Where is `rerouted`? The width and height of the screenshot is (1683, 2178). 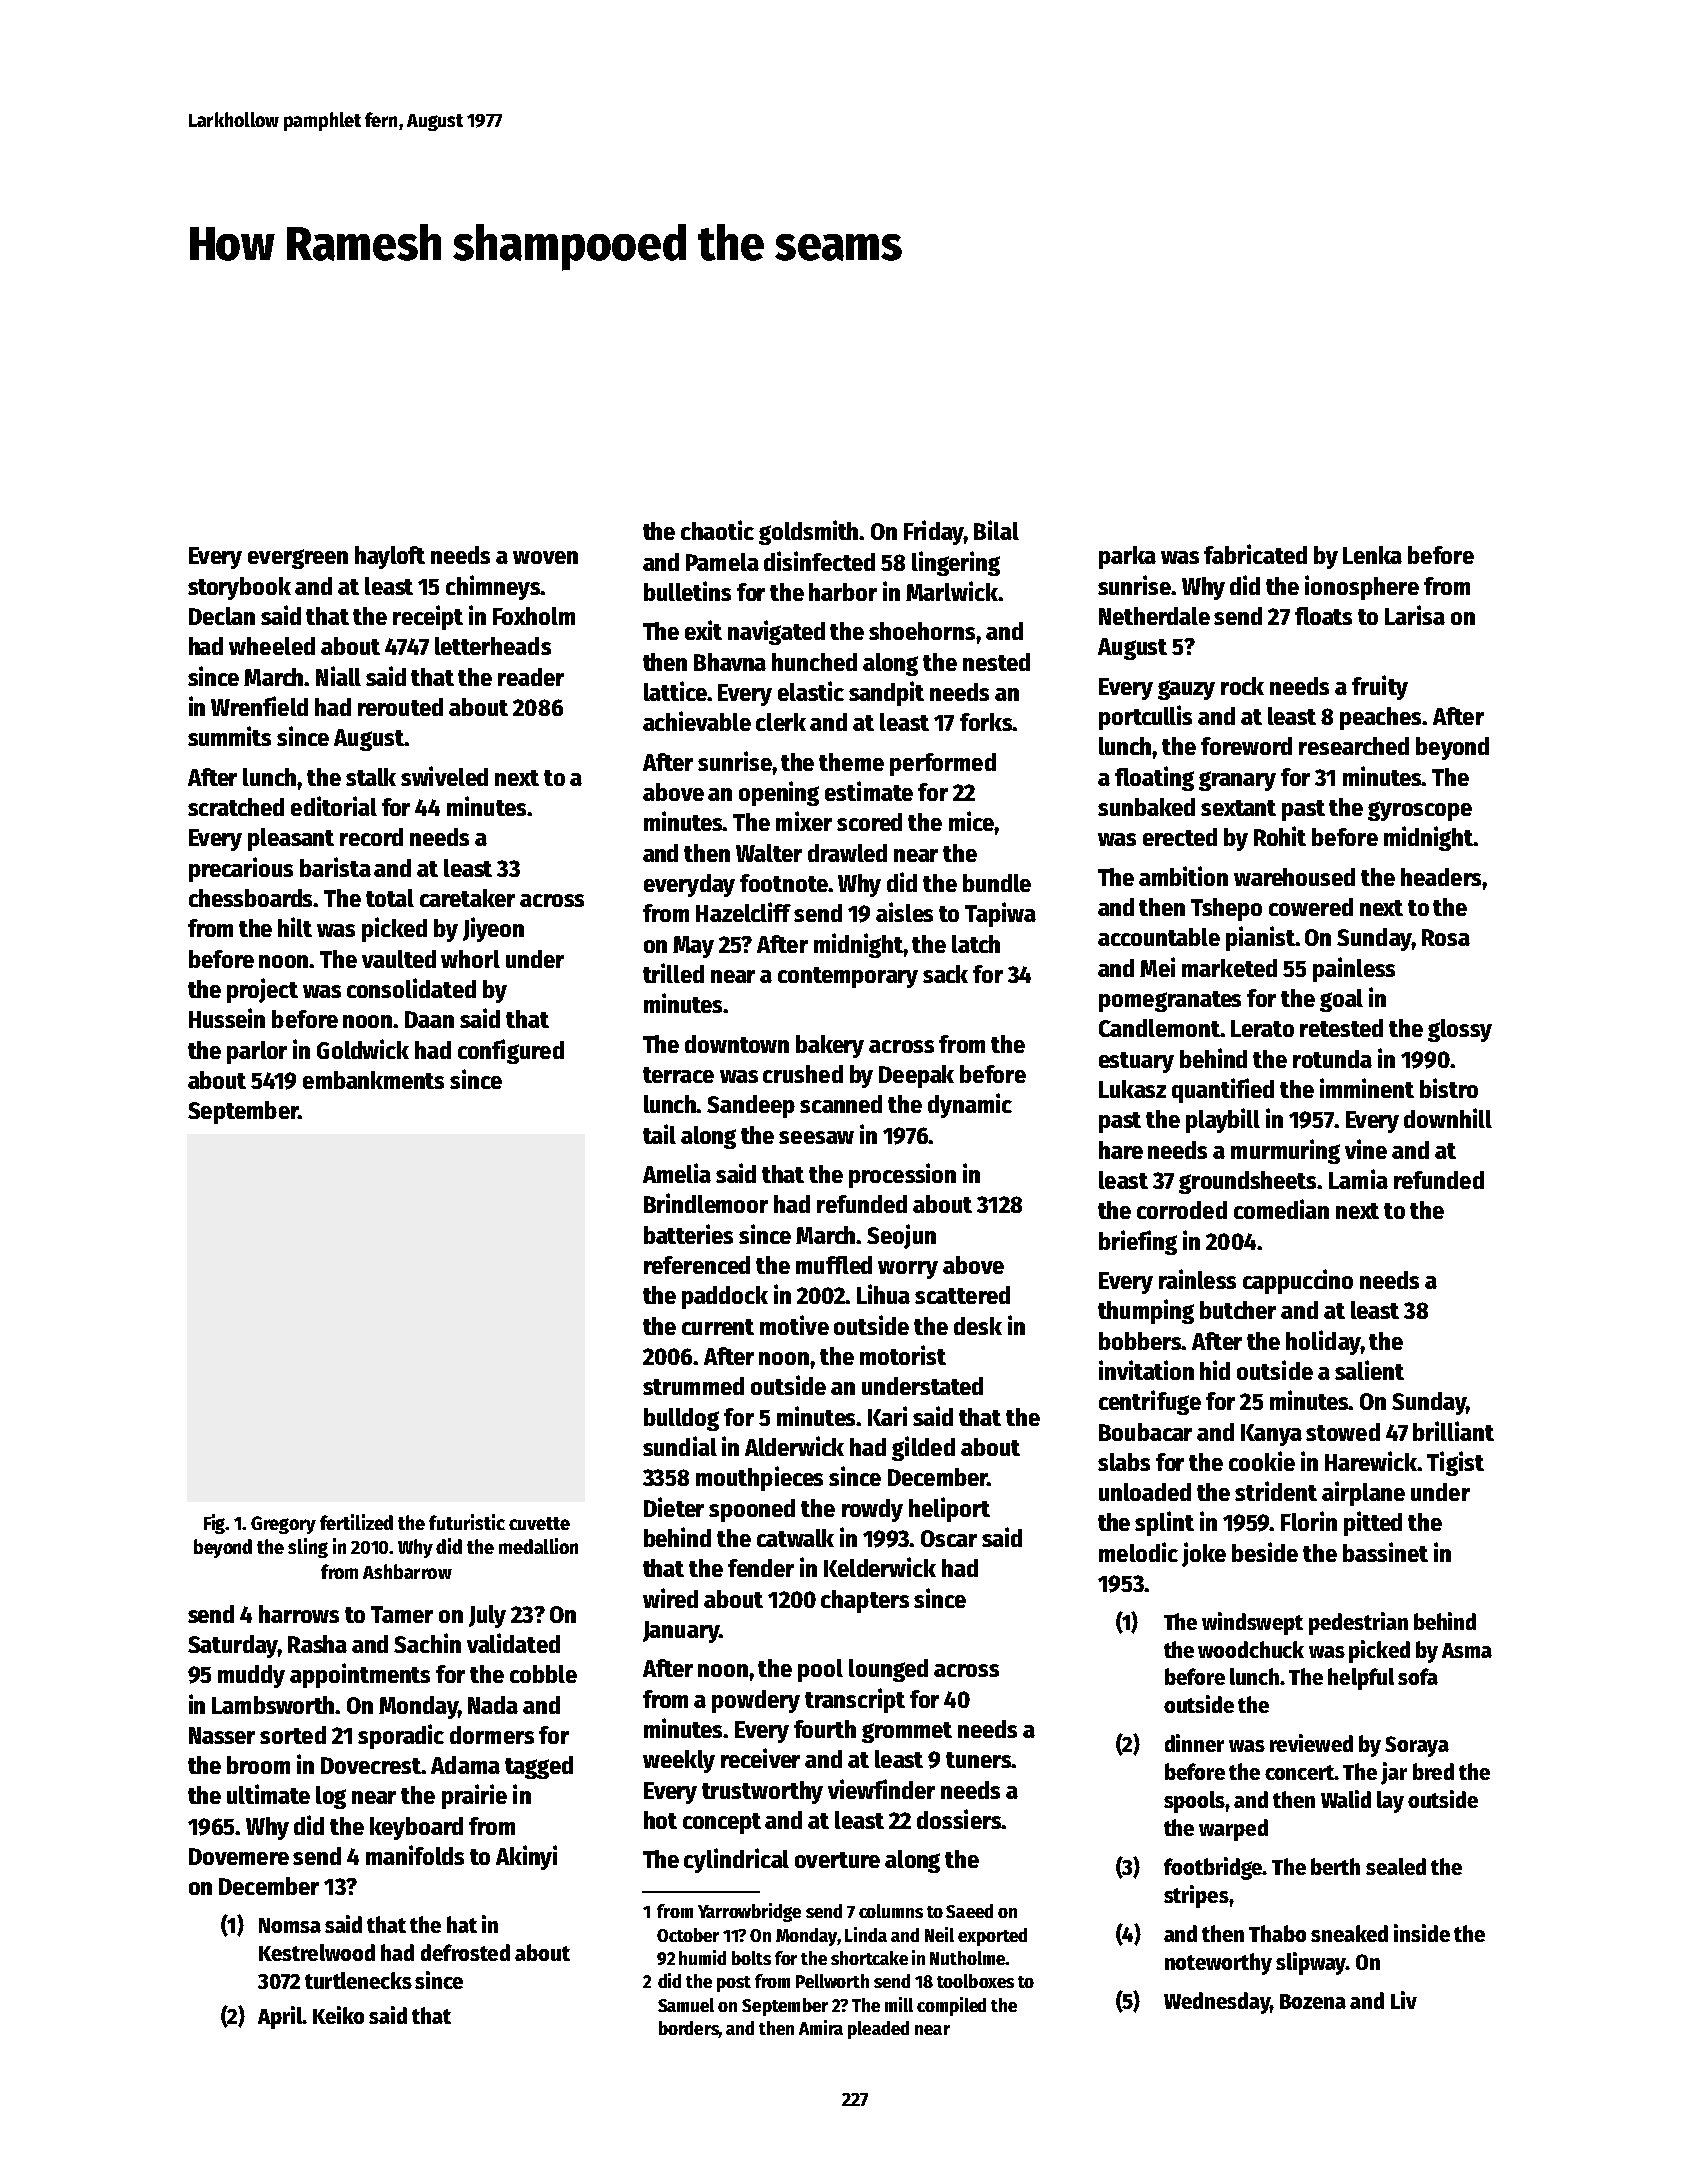
rerouted is located at coordinates (400, 707).
